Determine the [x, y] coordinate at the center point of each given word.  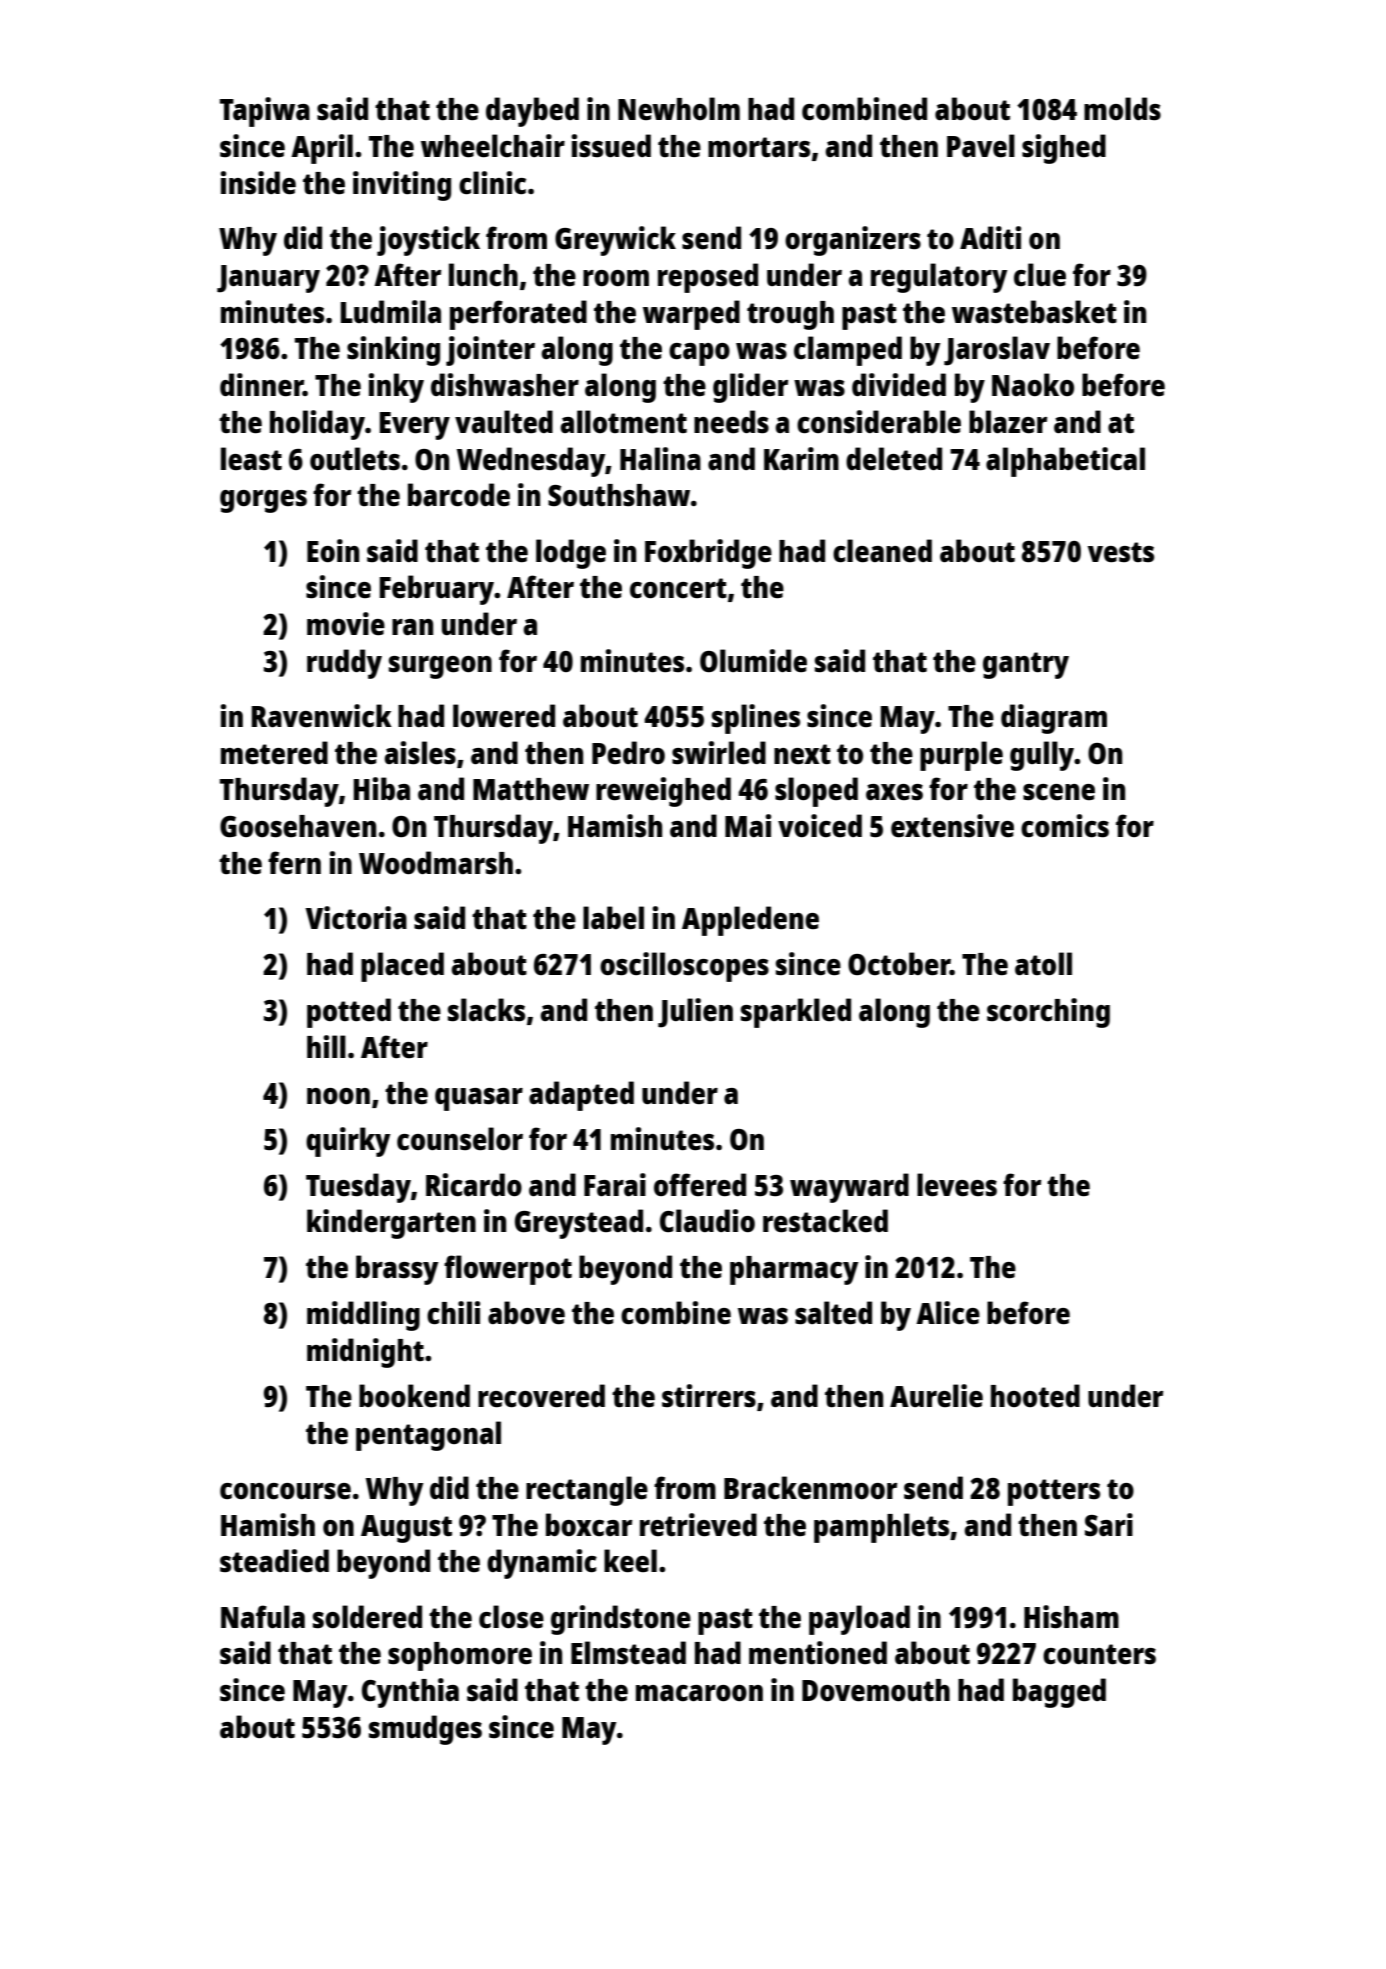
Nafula [263, 1616]
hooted [1035, 1396]
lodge [571, 554]
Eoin [333, 550]
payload [859, 1620]
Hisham [1071, 1616]
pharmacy [794, 1270]
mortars [759, 147]
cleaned [882, 551]
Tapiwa [265, 112]
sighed [1064, 149]
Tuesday [358, 1188]
